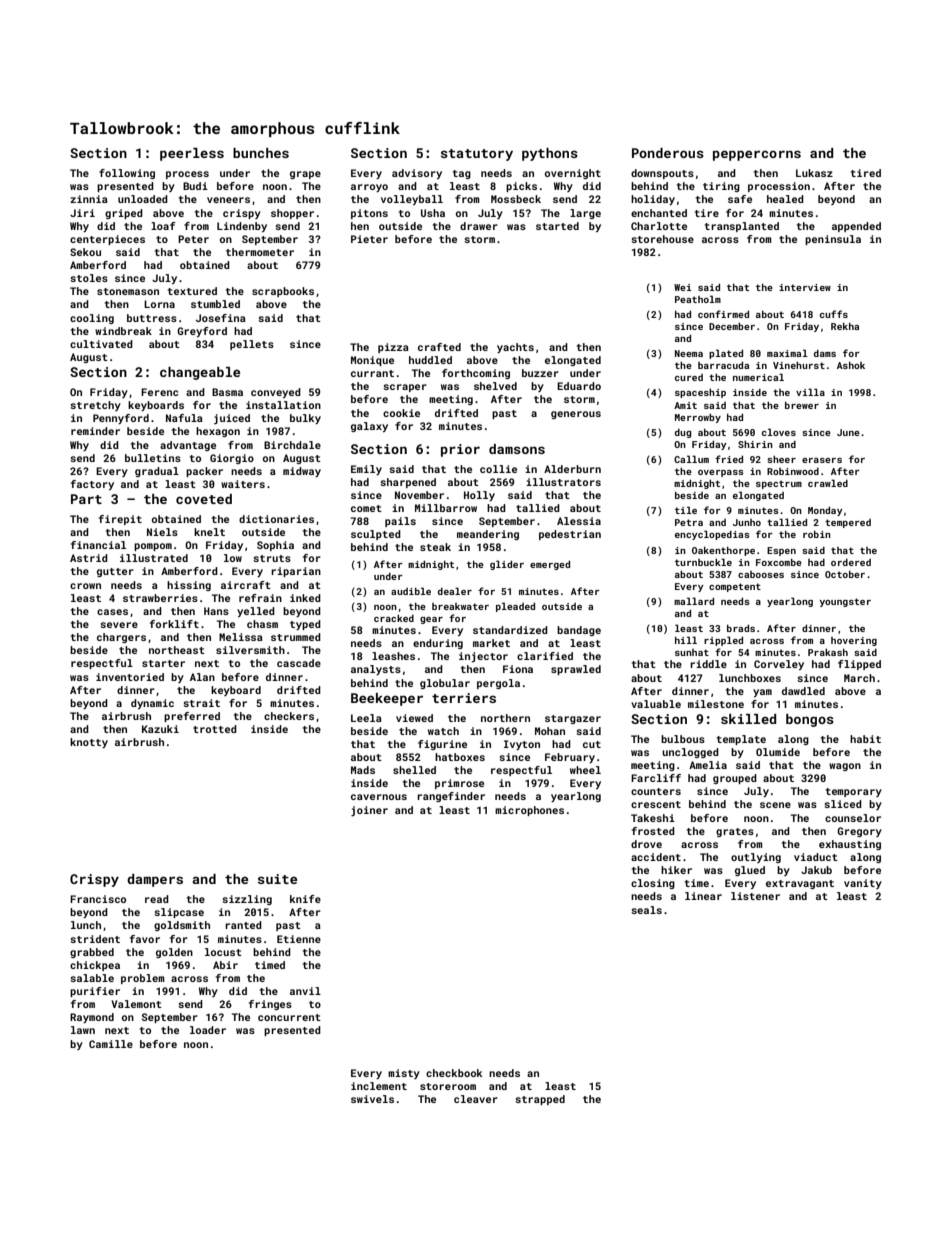 The height and width of the image is (1233, 952). Describe the element at coordinates (828, 652) in the image. I see `Prakash` at that location.
